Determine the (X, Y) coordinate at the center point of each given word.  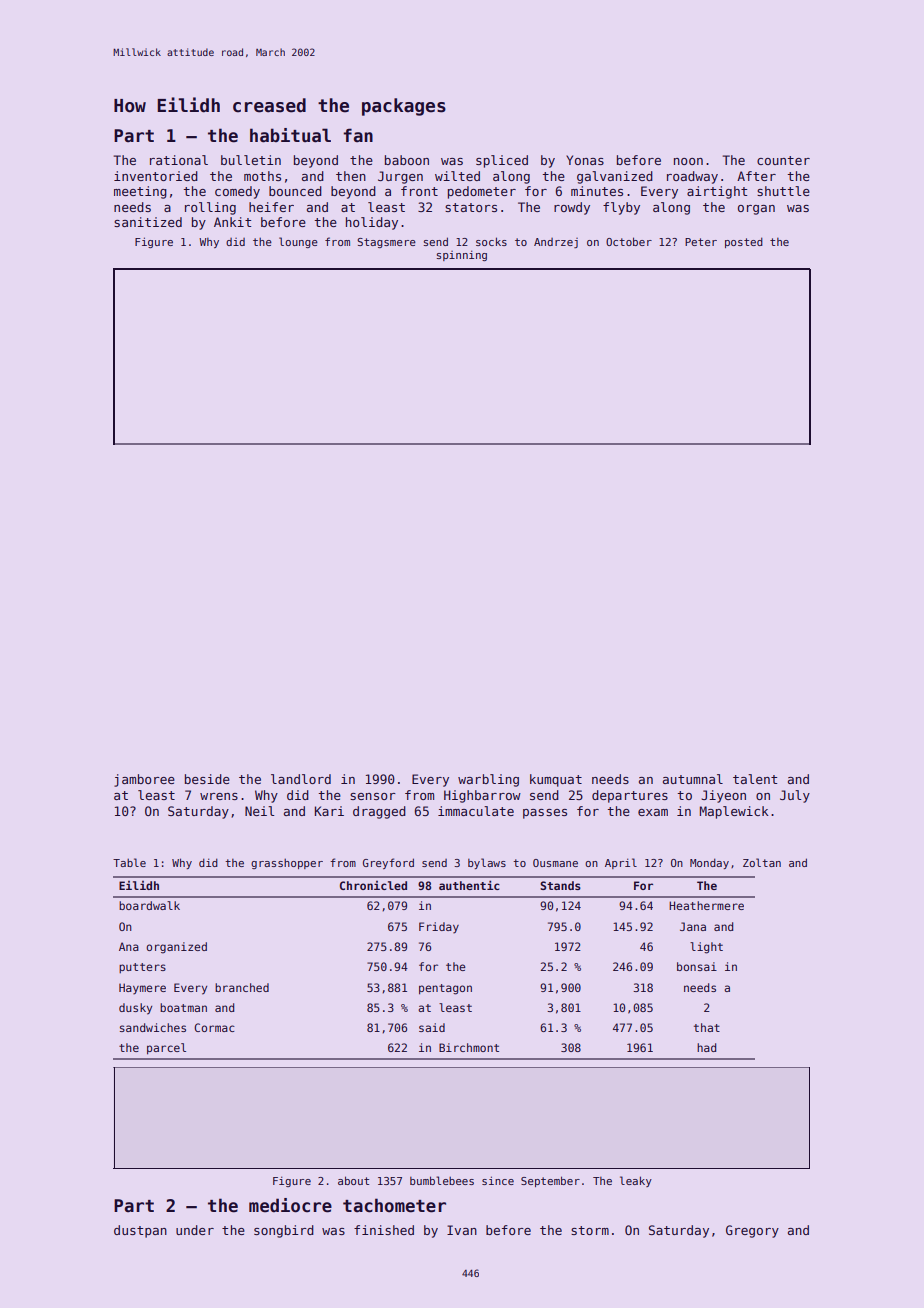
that (707, 1027)
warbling (488, 780)
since (498, 1180)
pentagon (445, 989)
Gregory (752, 1231)
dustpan (140, 1231)
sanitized (148, 222)
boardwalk (149, 905)
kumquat (556, 780)
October (629, 241)
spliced (502, 161)
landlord (301, 779)
